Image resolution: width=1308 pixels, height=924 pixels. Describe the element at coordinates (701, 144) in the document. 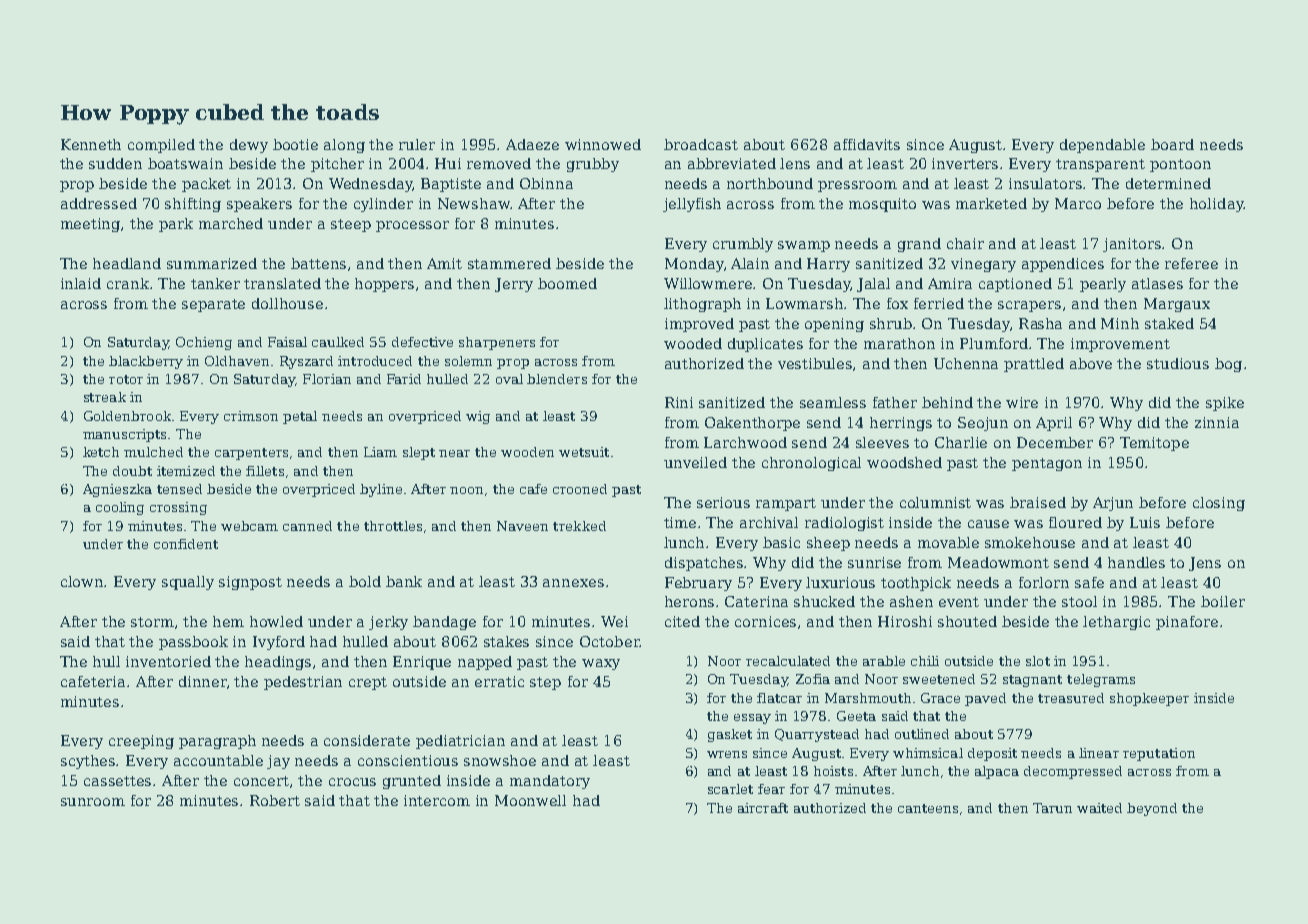

I see `broadcast` at that location.
